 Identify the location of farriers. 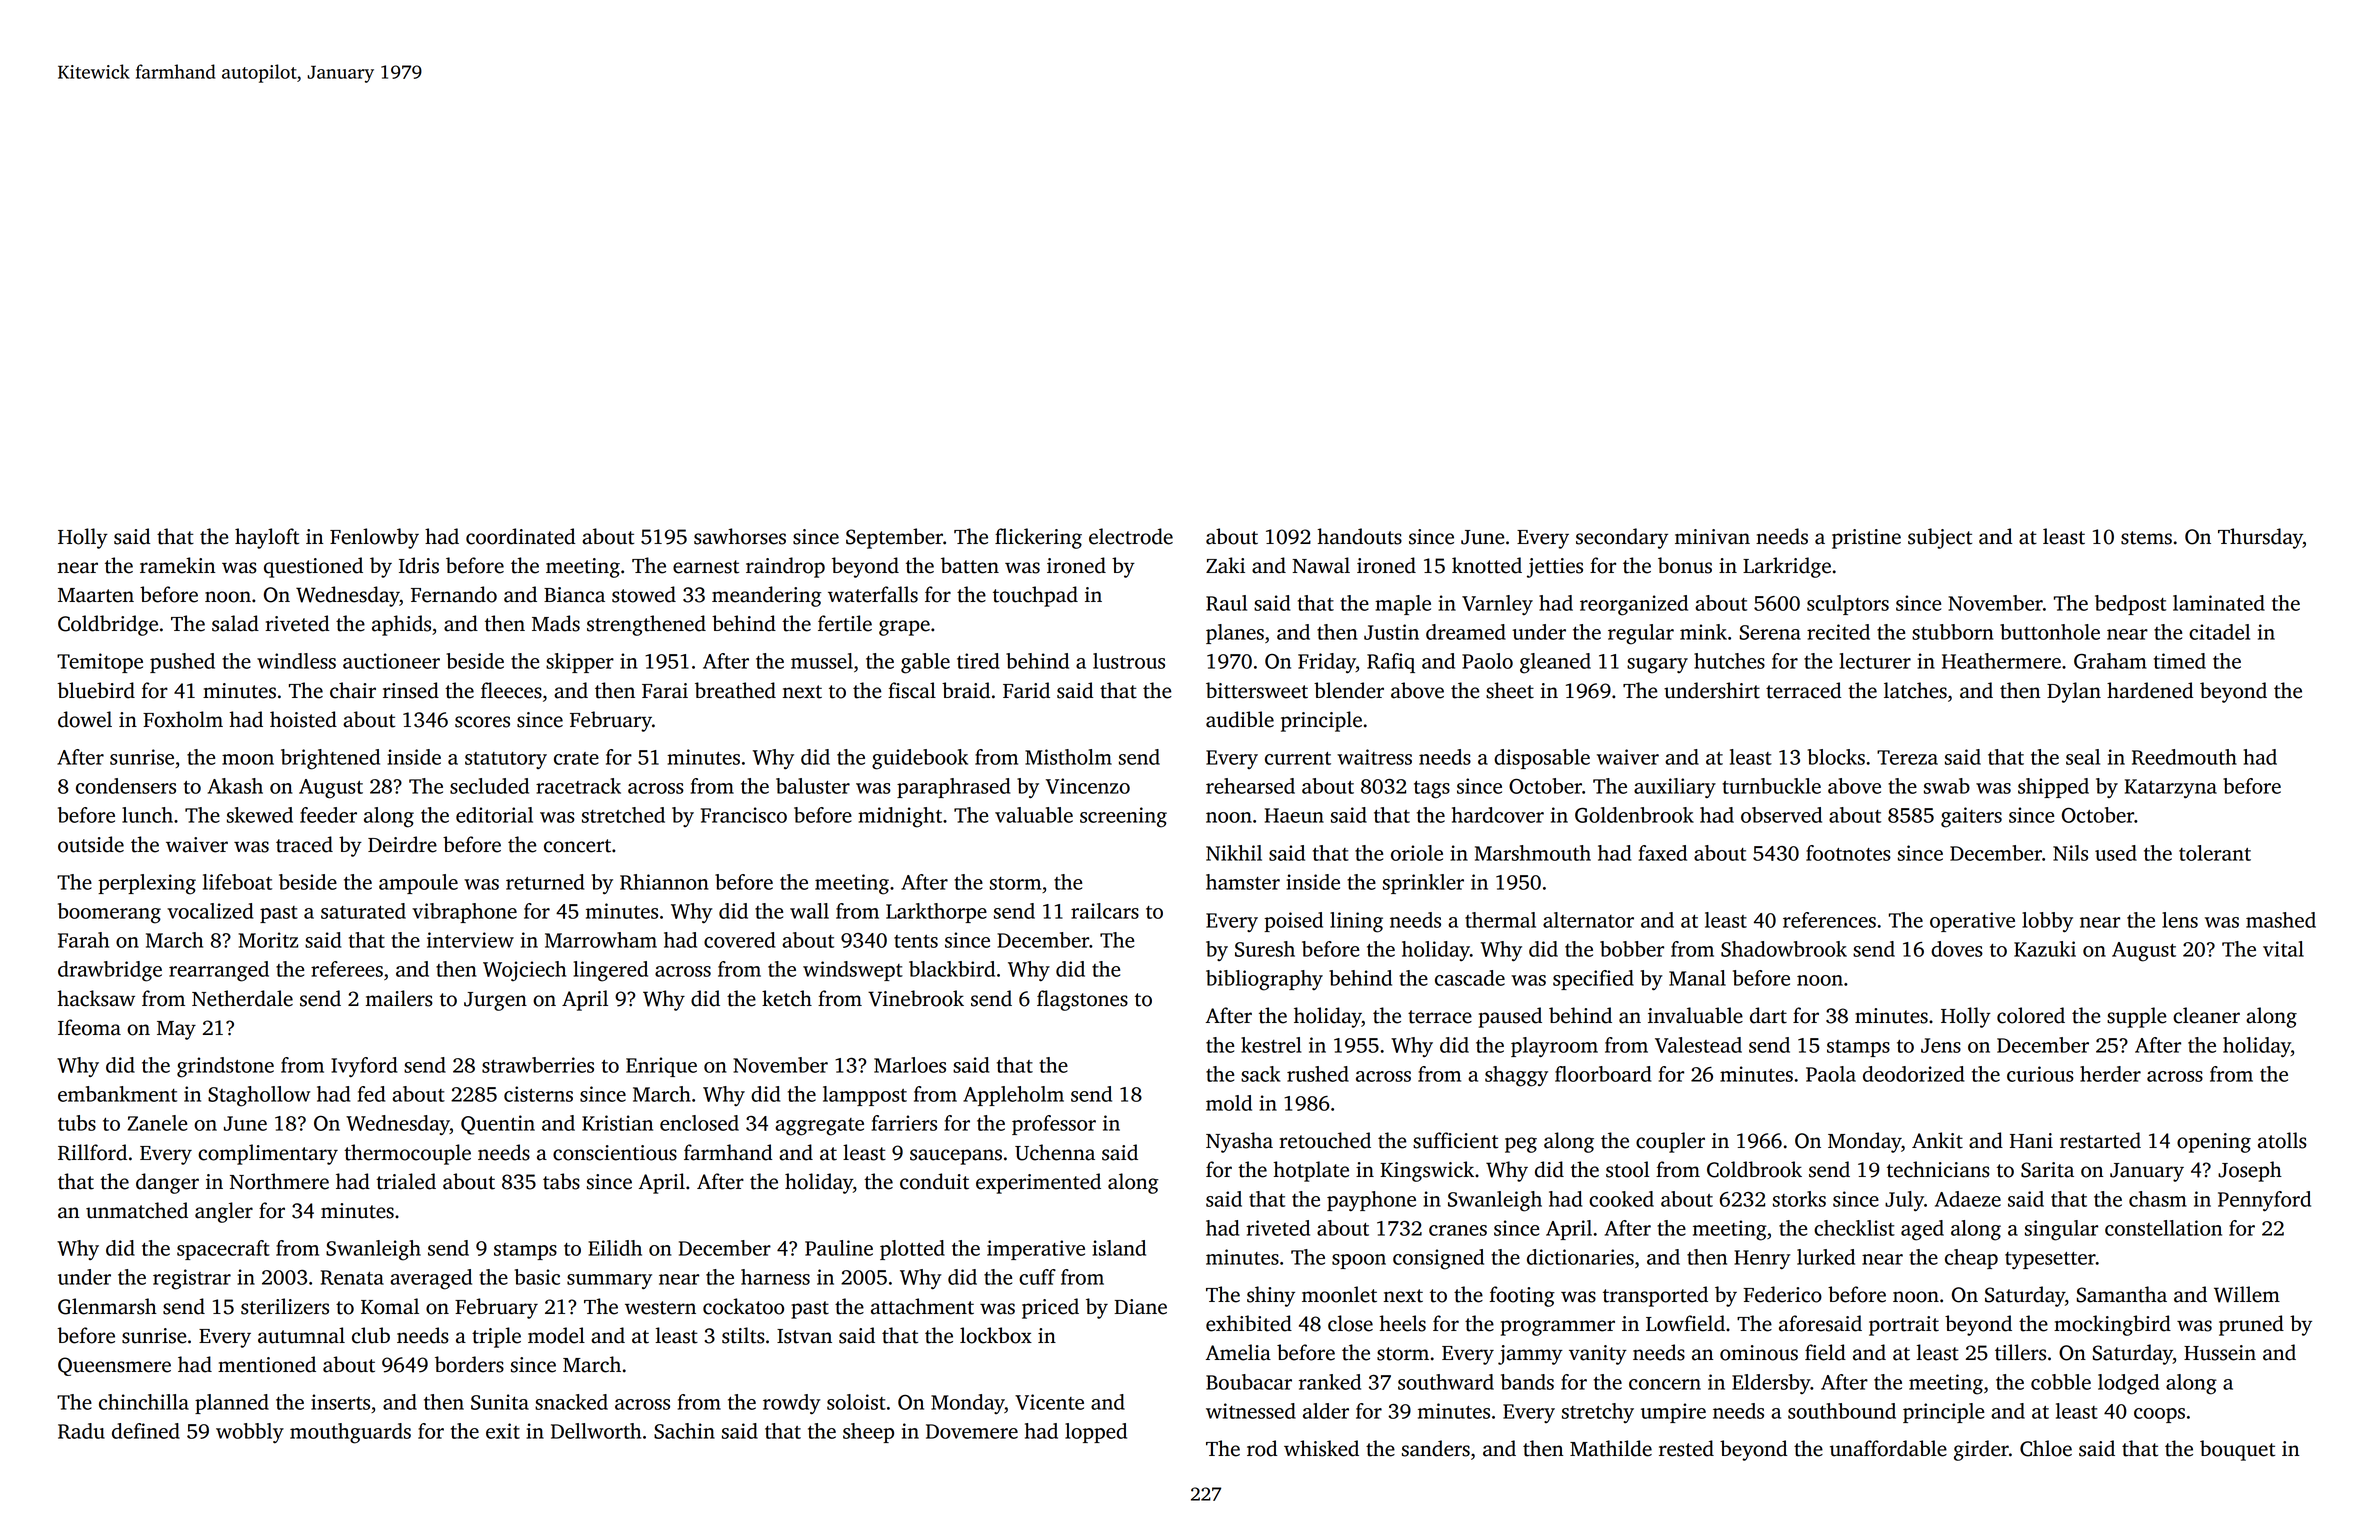
(904, 1123).
